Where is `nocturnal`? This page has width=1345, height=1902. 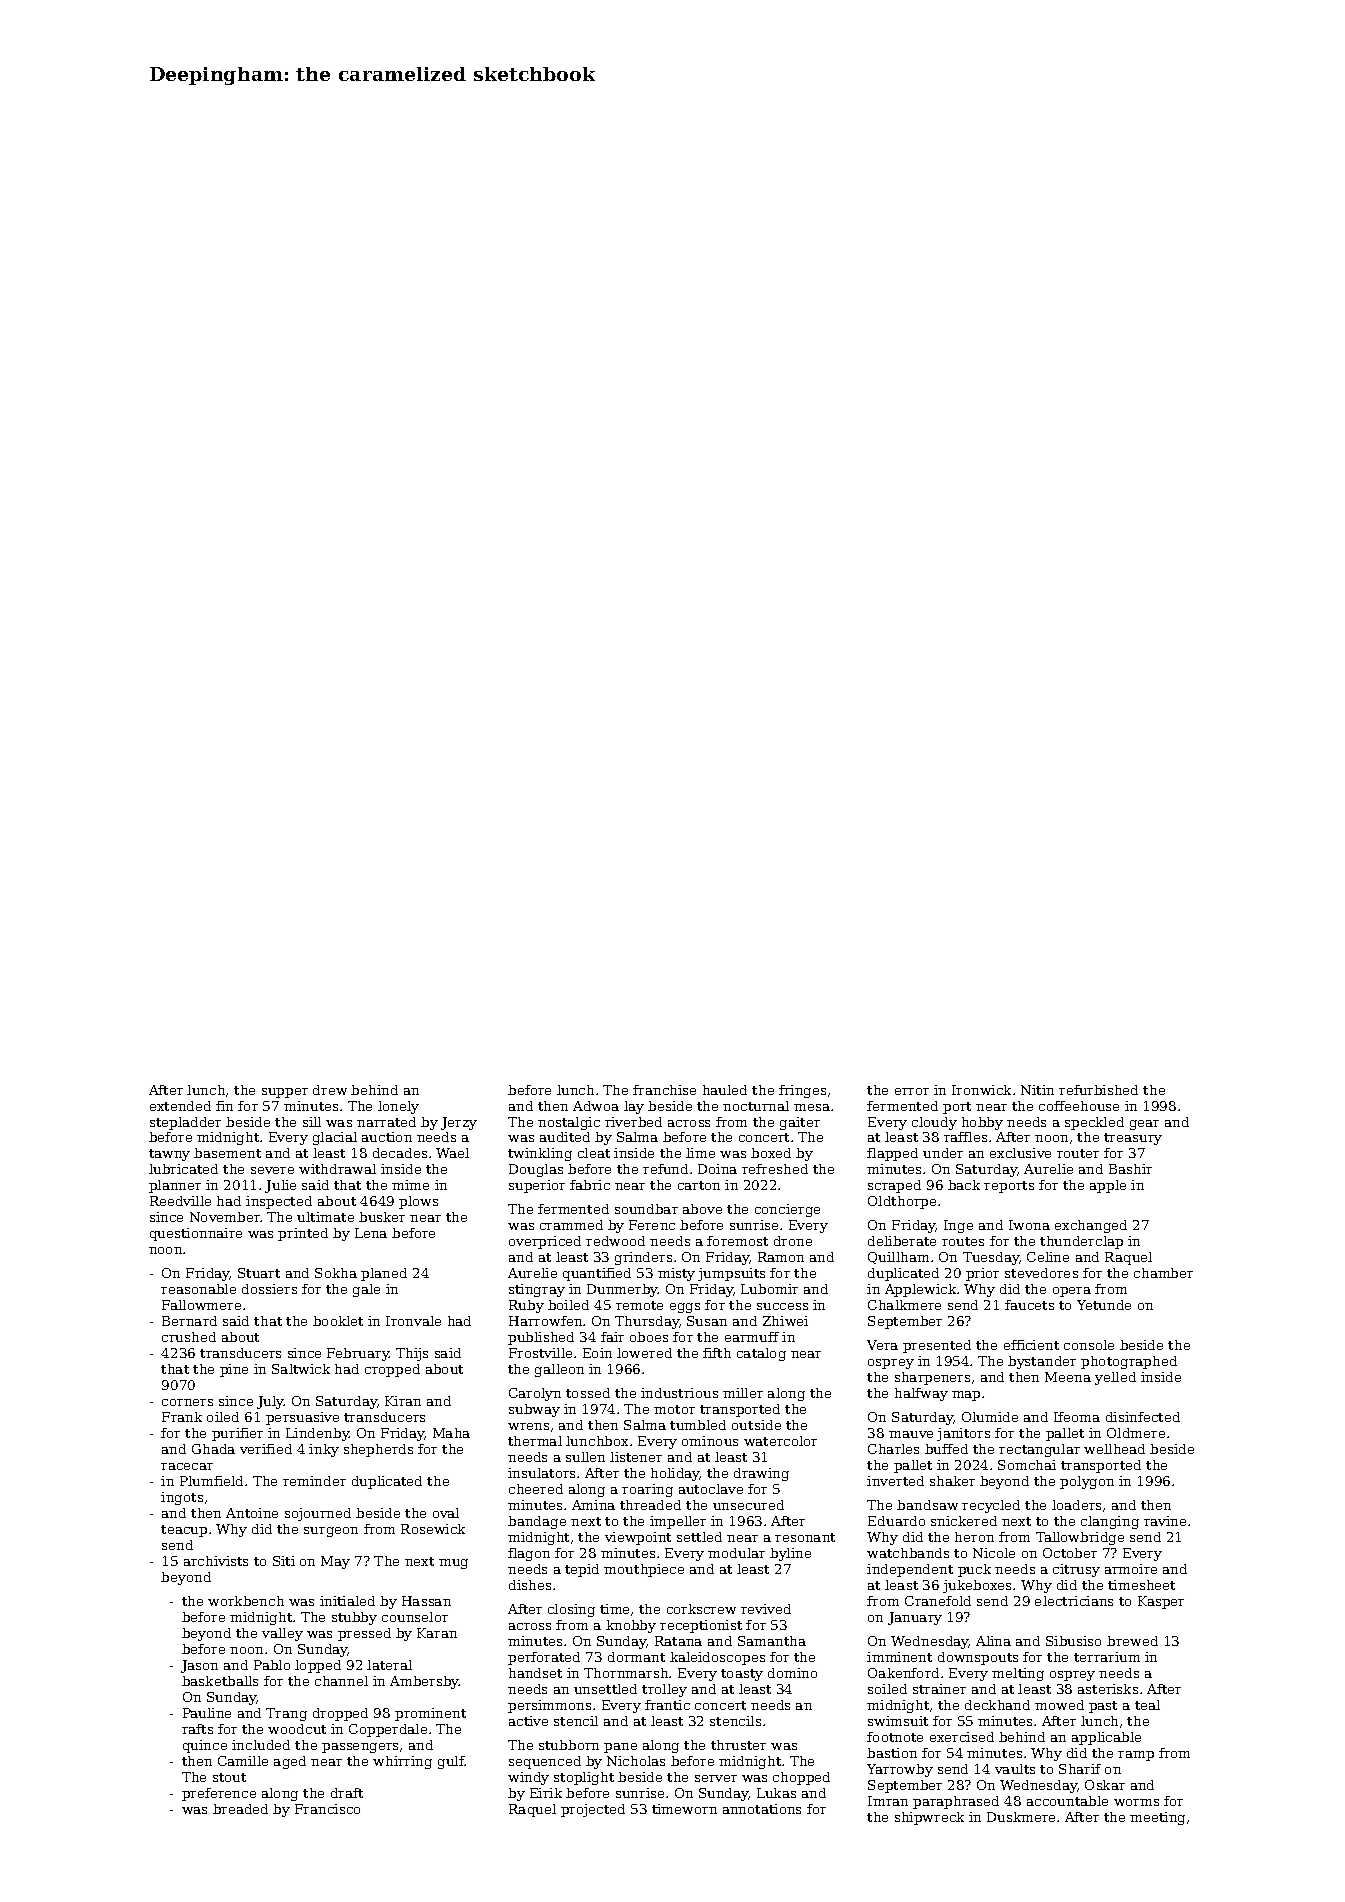 nocturnal is located at coordinates (756, 1106).
